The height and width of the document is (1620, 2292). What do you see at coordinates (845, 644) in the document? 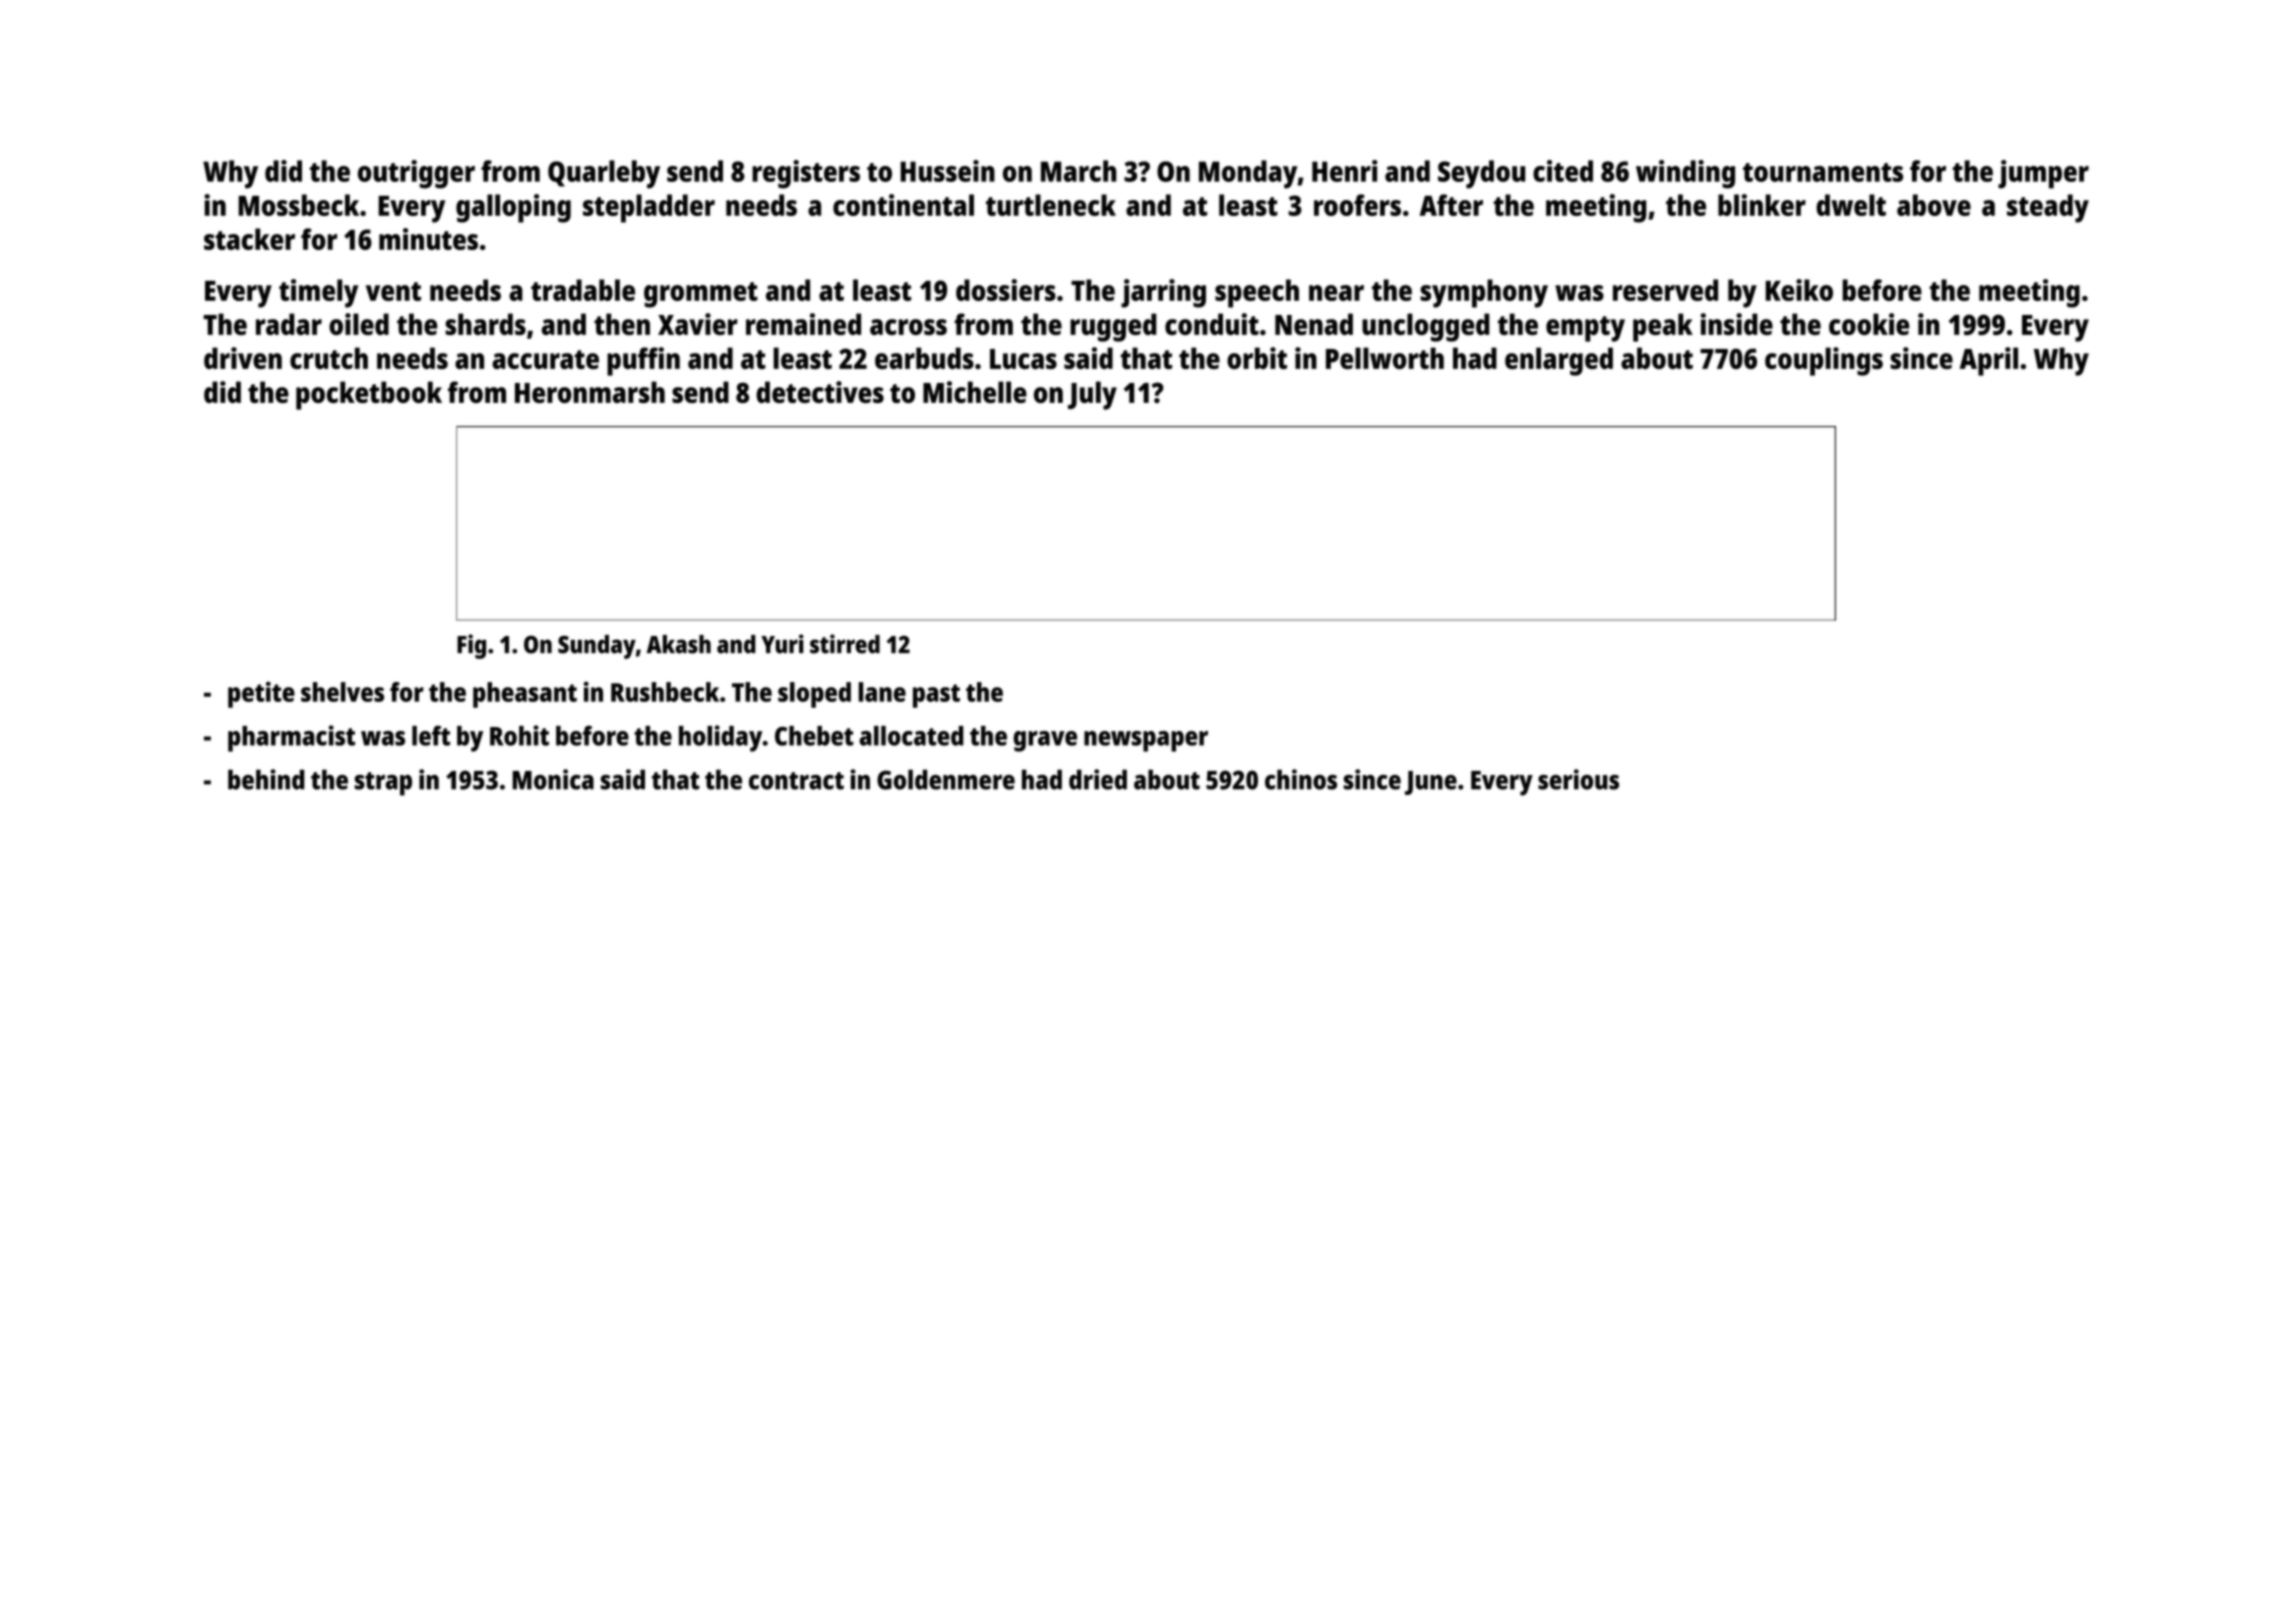
I see `stirred` at bounding box center [845, 644].
